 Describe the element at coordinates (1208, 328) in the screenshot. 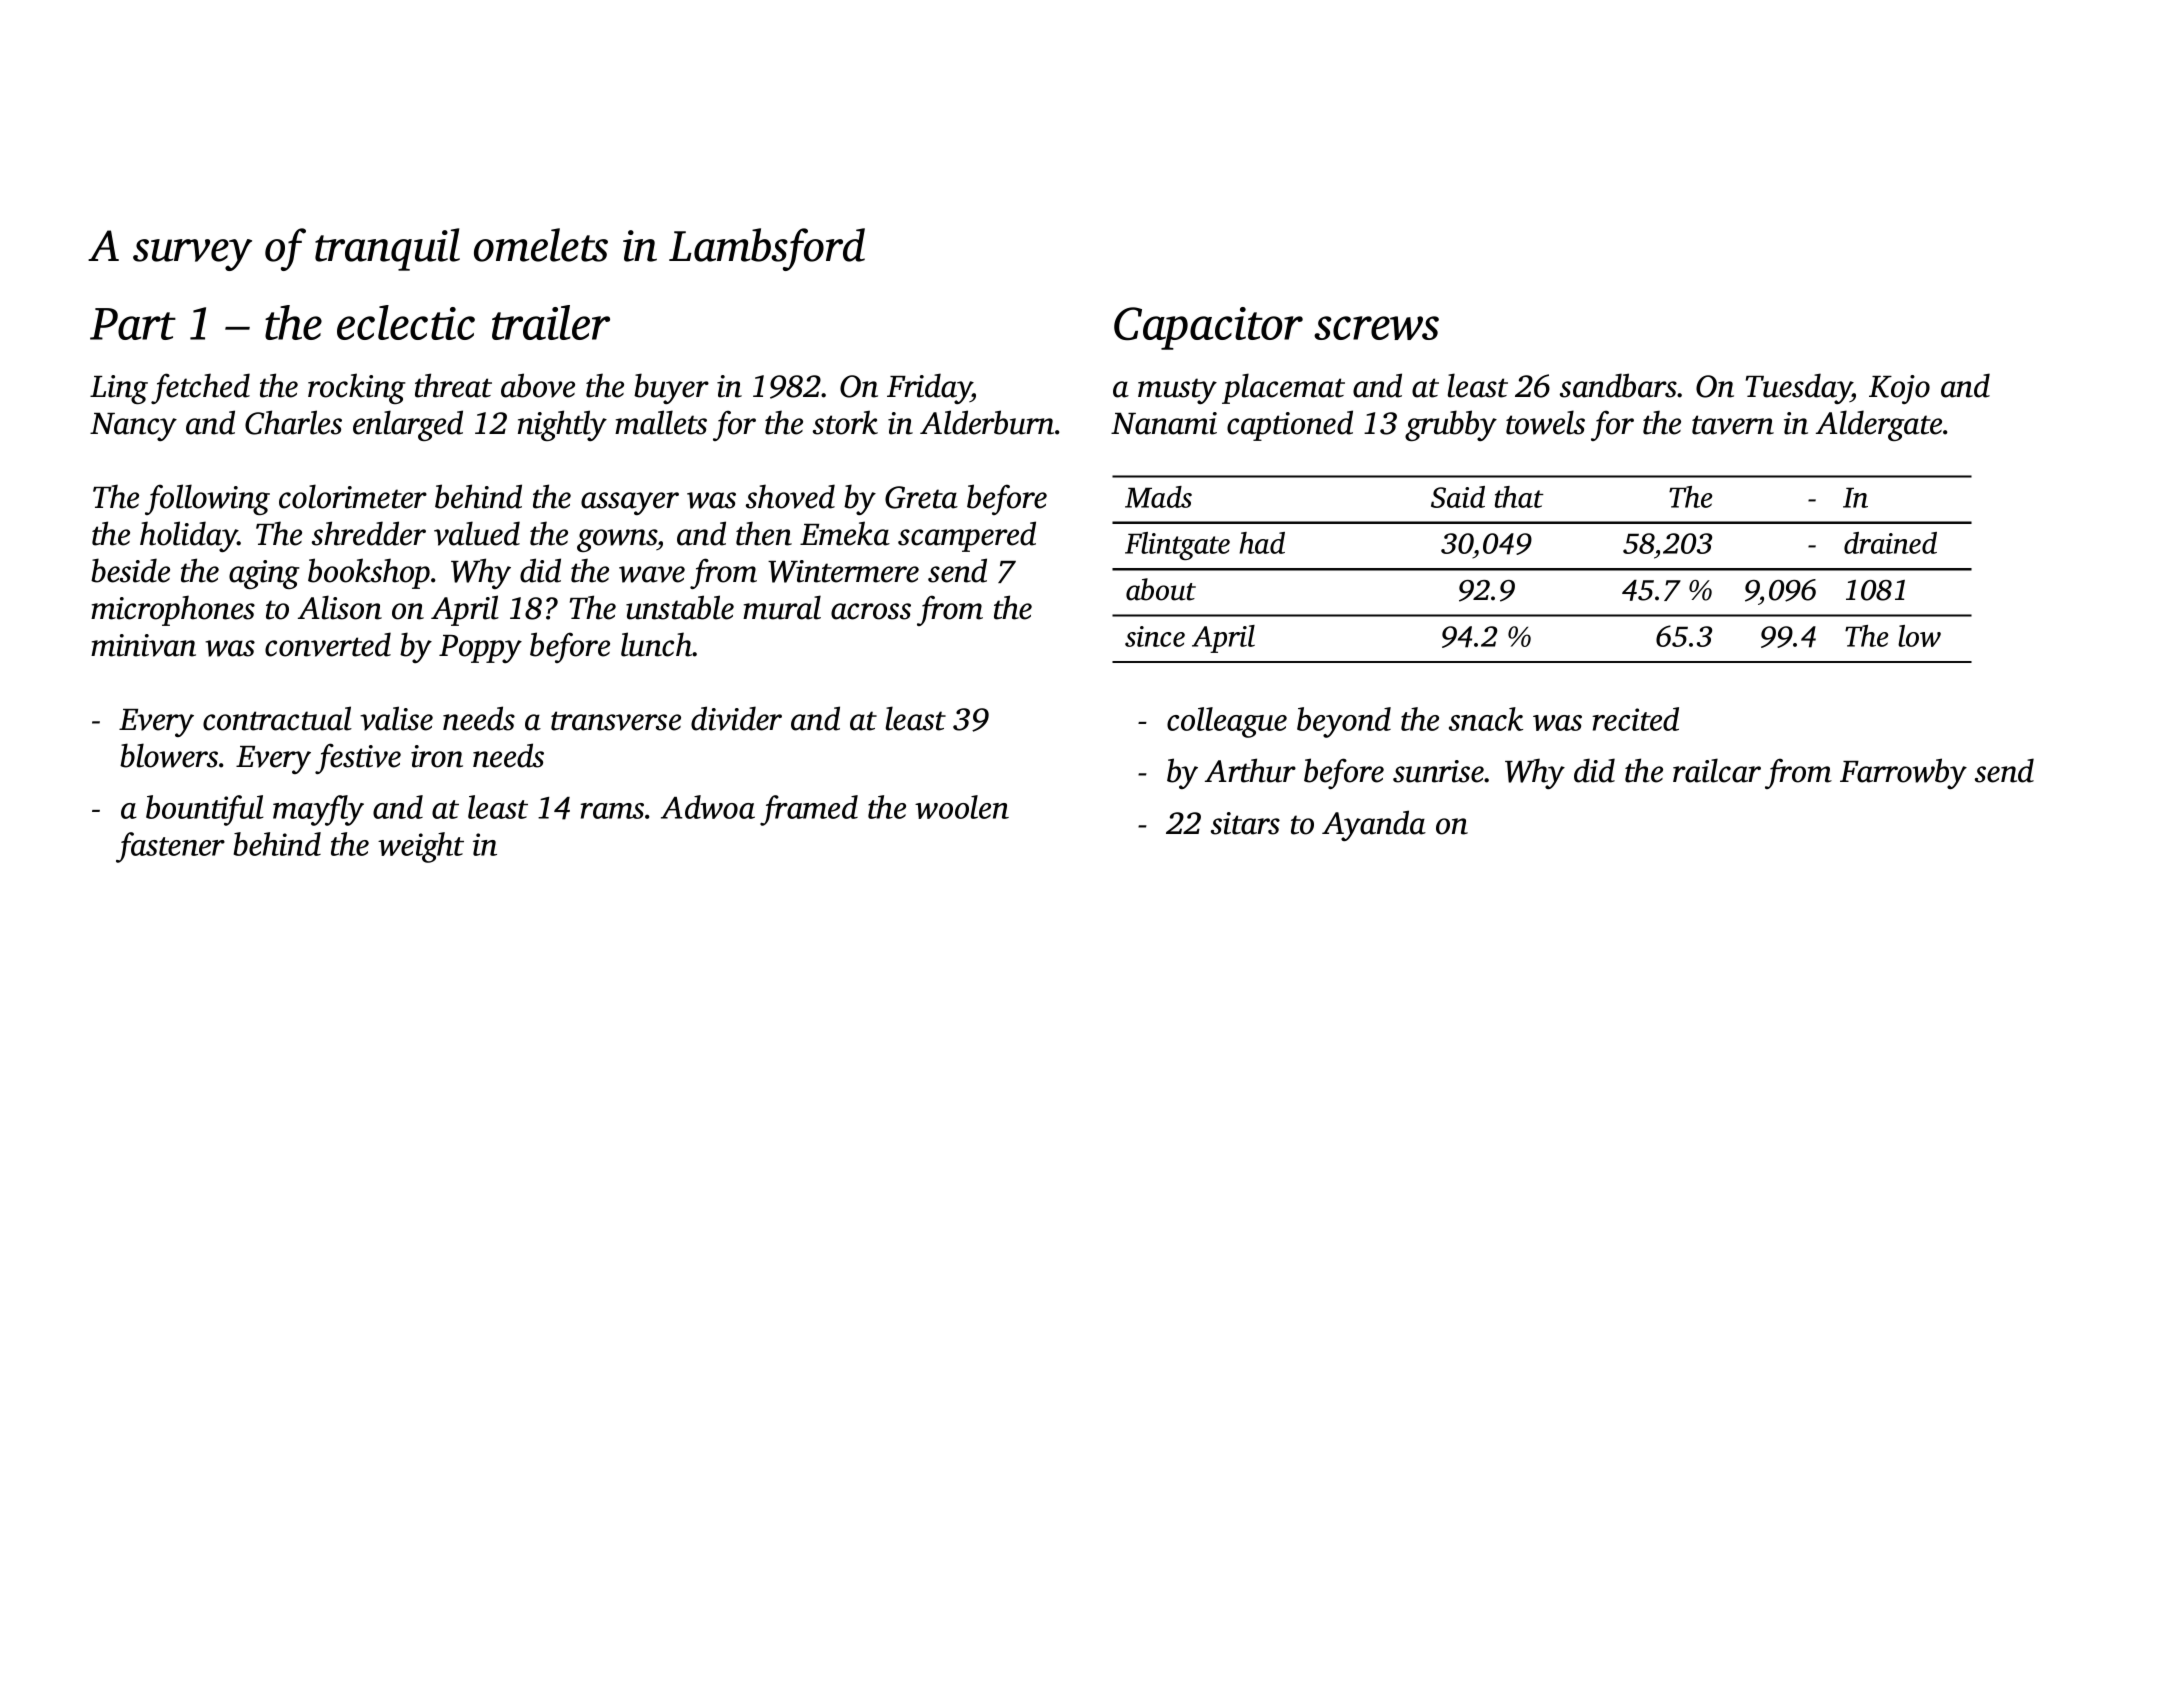

I see `Capacitor` at that location.
